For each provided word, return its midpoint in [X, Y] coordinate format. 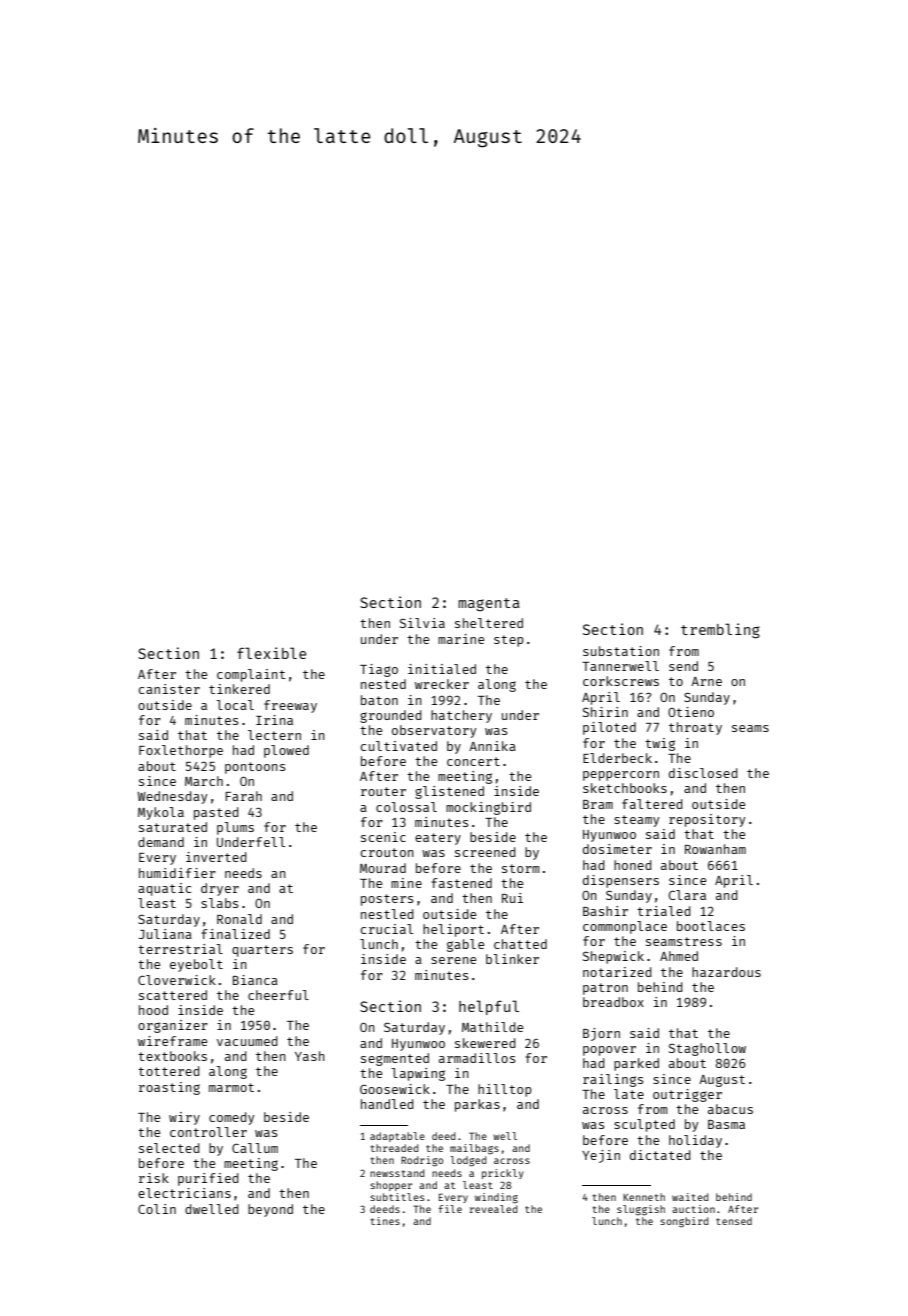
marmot [231, 1087]
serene [453, 960]
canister [169, 689]
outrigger [687, 1095]
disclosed [703, 773]
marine [461, 639]
